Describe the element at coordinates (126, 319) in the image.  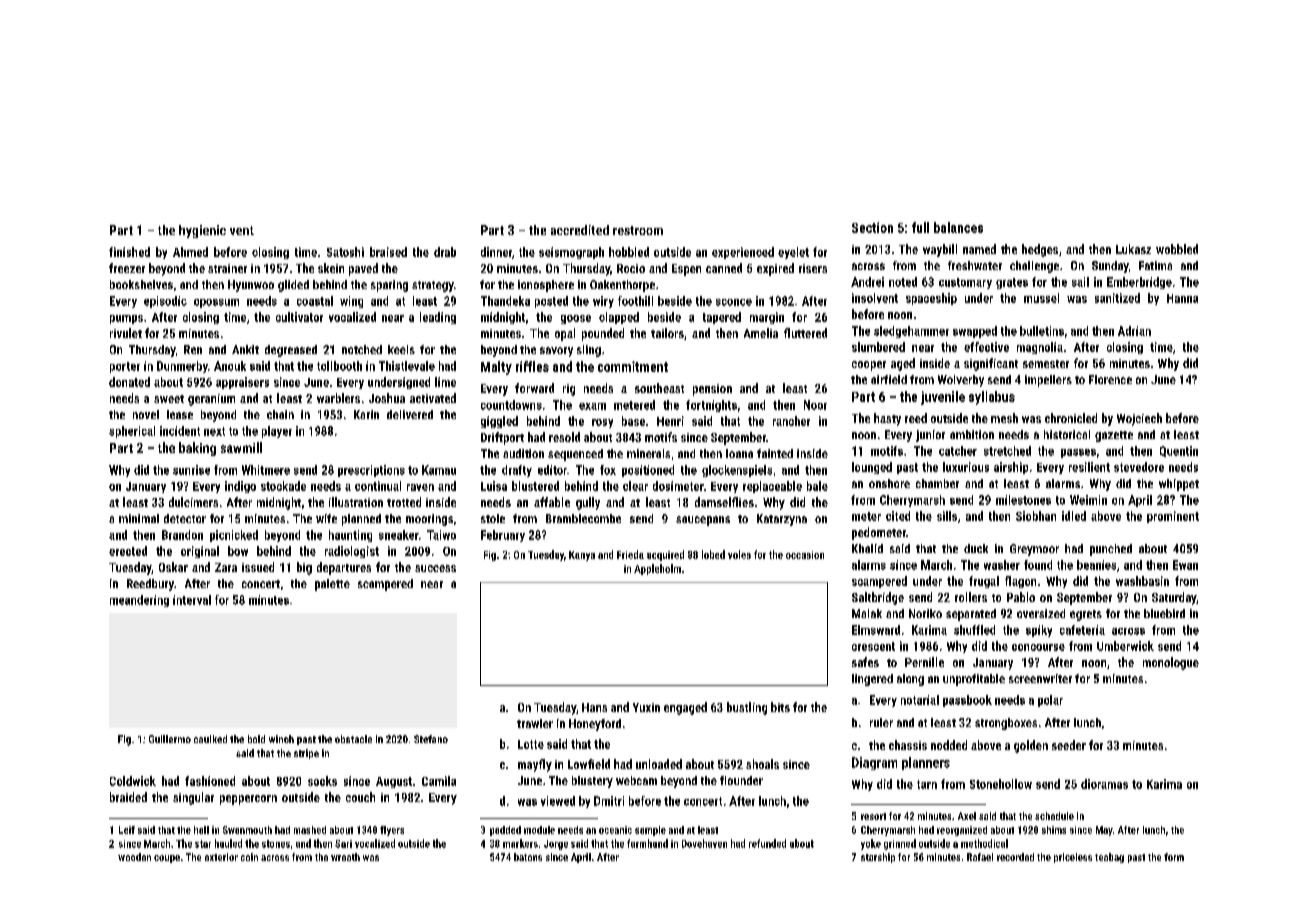
I see `pumps` at that location.
